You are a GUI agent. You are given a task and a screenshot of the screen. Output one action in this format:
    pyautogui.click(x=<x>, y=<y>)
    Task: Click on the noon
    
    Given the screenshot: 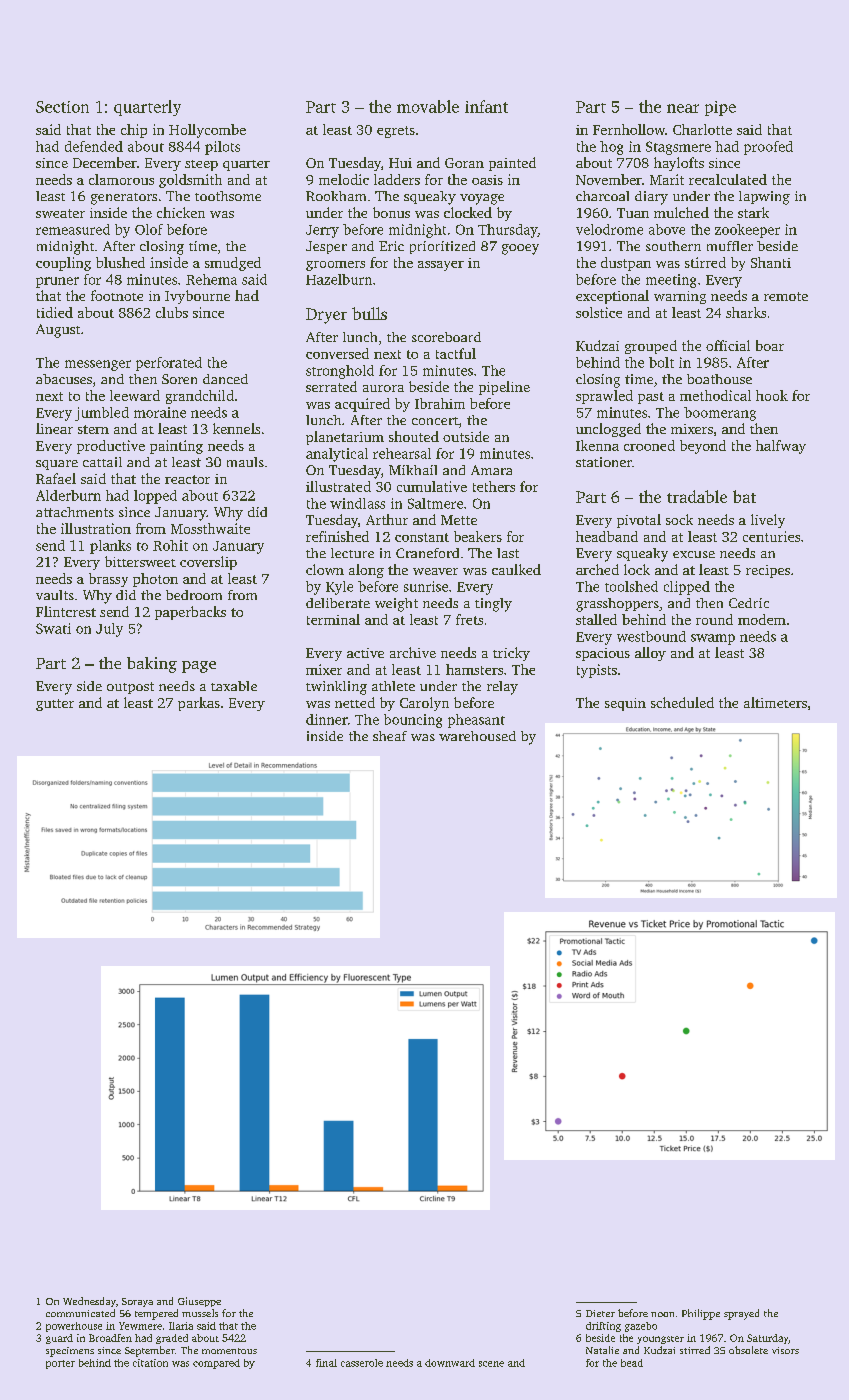 What is the action you would take?
    pyautogui.click(x=662, y=1314)
